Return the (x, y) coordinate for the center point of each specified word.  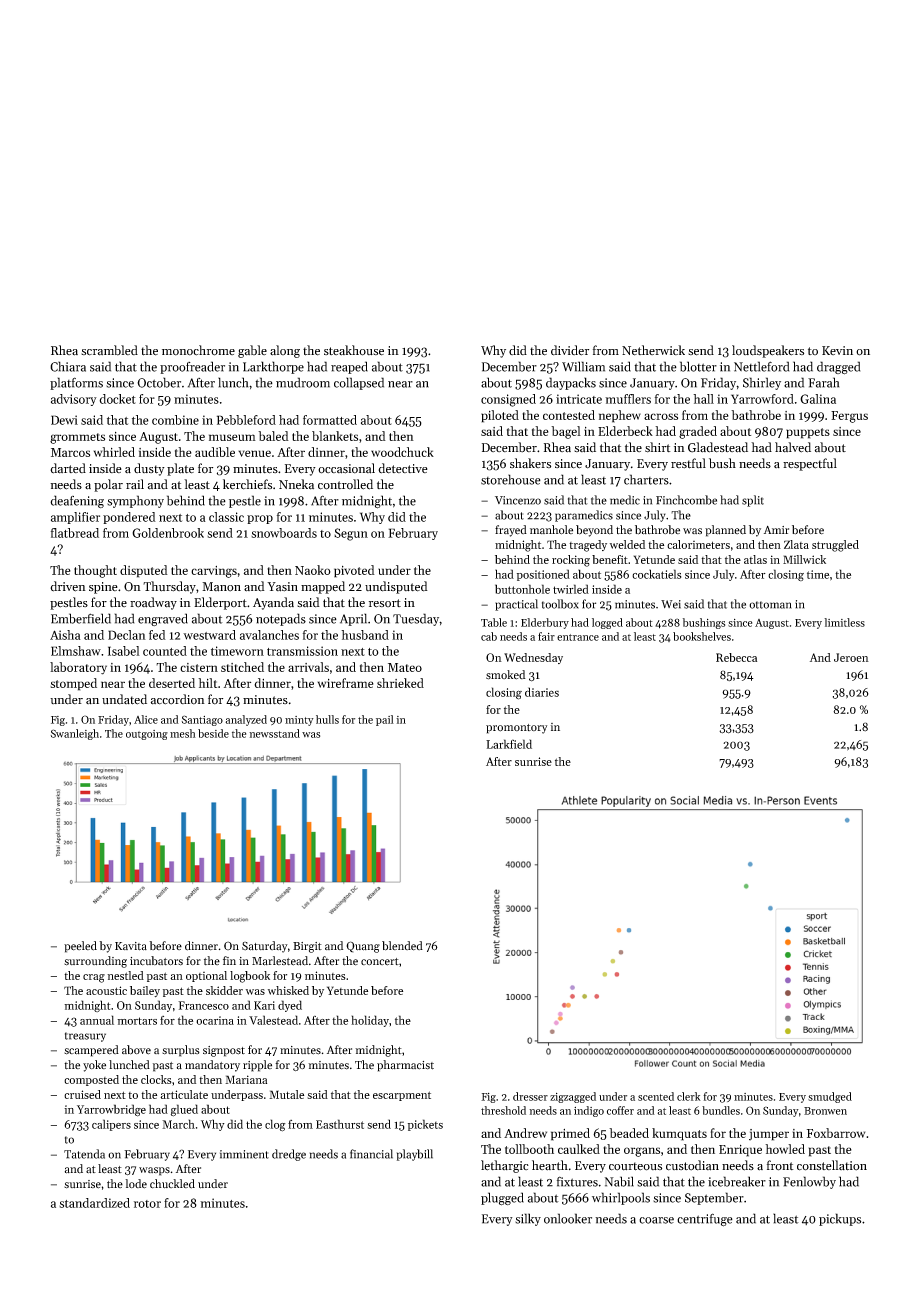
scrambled (109, 350)
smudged (830, 1097)
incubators (156, 961)
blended (402, 946)
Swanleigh (75, 734)
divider (570, 350)
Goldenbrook (168, 533)
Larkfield (509, 744)
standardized (94, 1203)
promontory (516, 729)
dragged (838, 368)
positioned (543, 575)
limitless (844, 622)
